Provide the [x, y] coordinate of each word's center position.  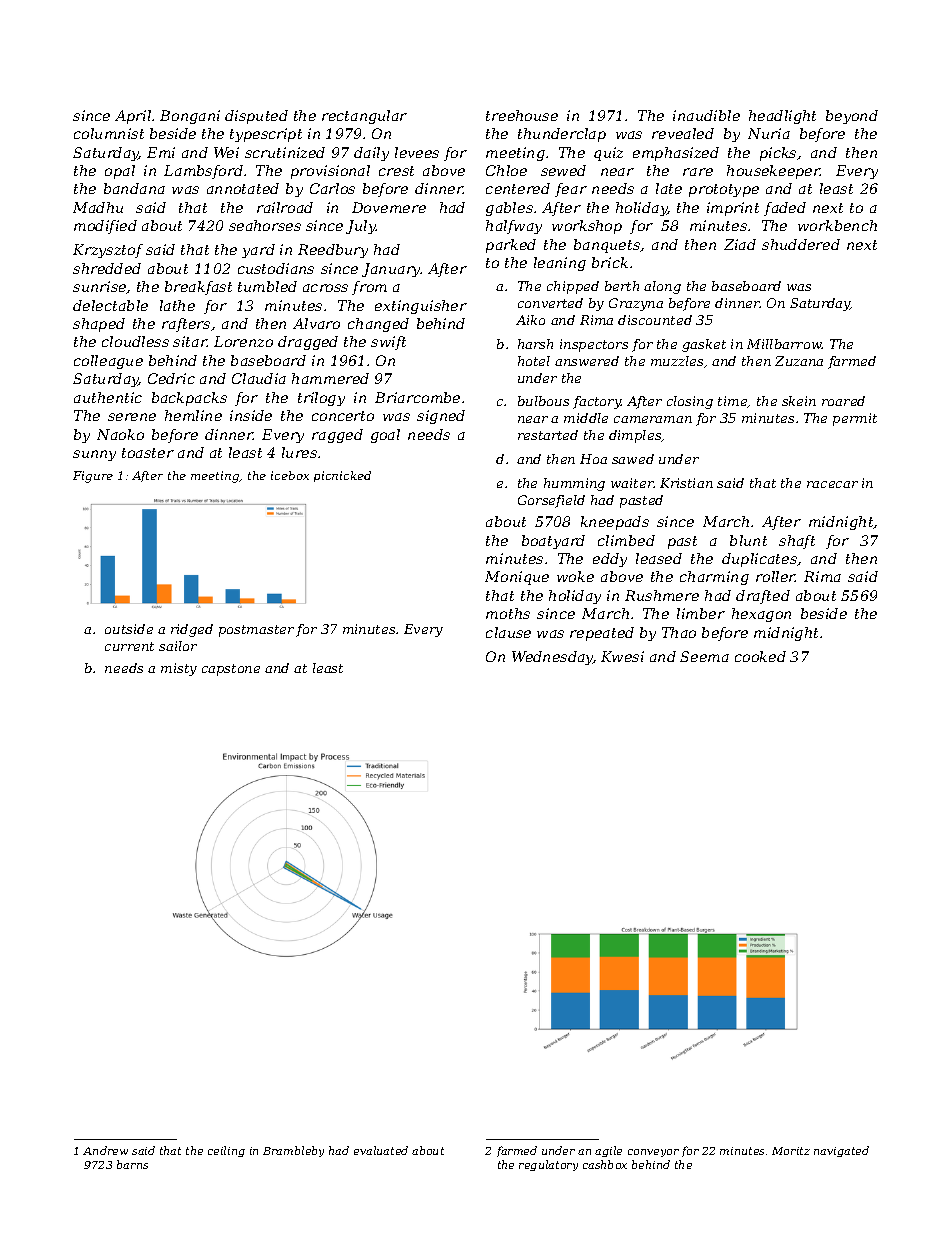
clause [508, 632]
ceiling [226, 1151]
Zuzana [799, 361]
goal [385, 436]
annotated [243, 188]
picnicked [342, 476]
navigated [841, 1151]
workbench [837, 225]
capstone [231, 670]
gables [509, 209]
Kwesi [622, 656]
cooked [760, 656]
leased [659, 558]
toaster [148, 453]
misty [179, 669]
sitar [190, 341]
